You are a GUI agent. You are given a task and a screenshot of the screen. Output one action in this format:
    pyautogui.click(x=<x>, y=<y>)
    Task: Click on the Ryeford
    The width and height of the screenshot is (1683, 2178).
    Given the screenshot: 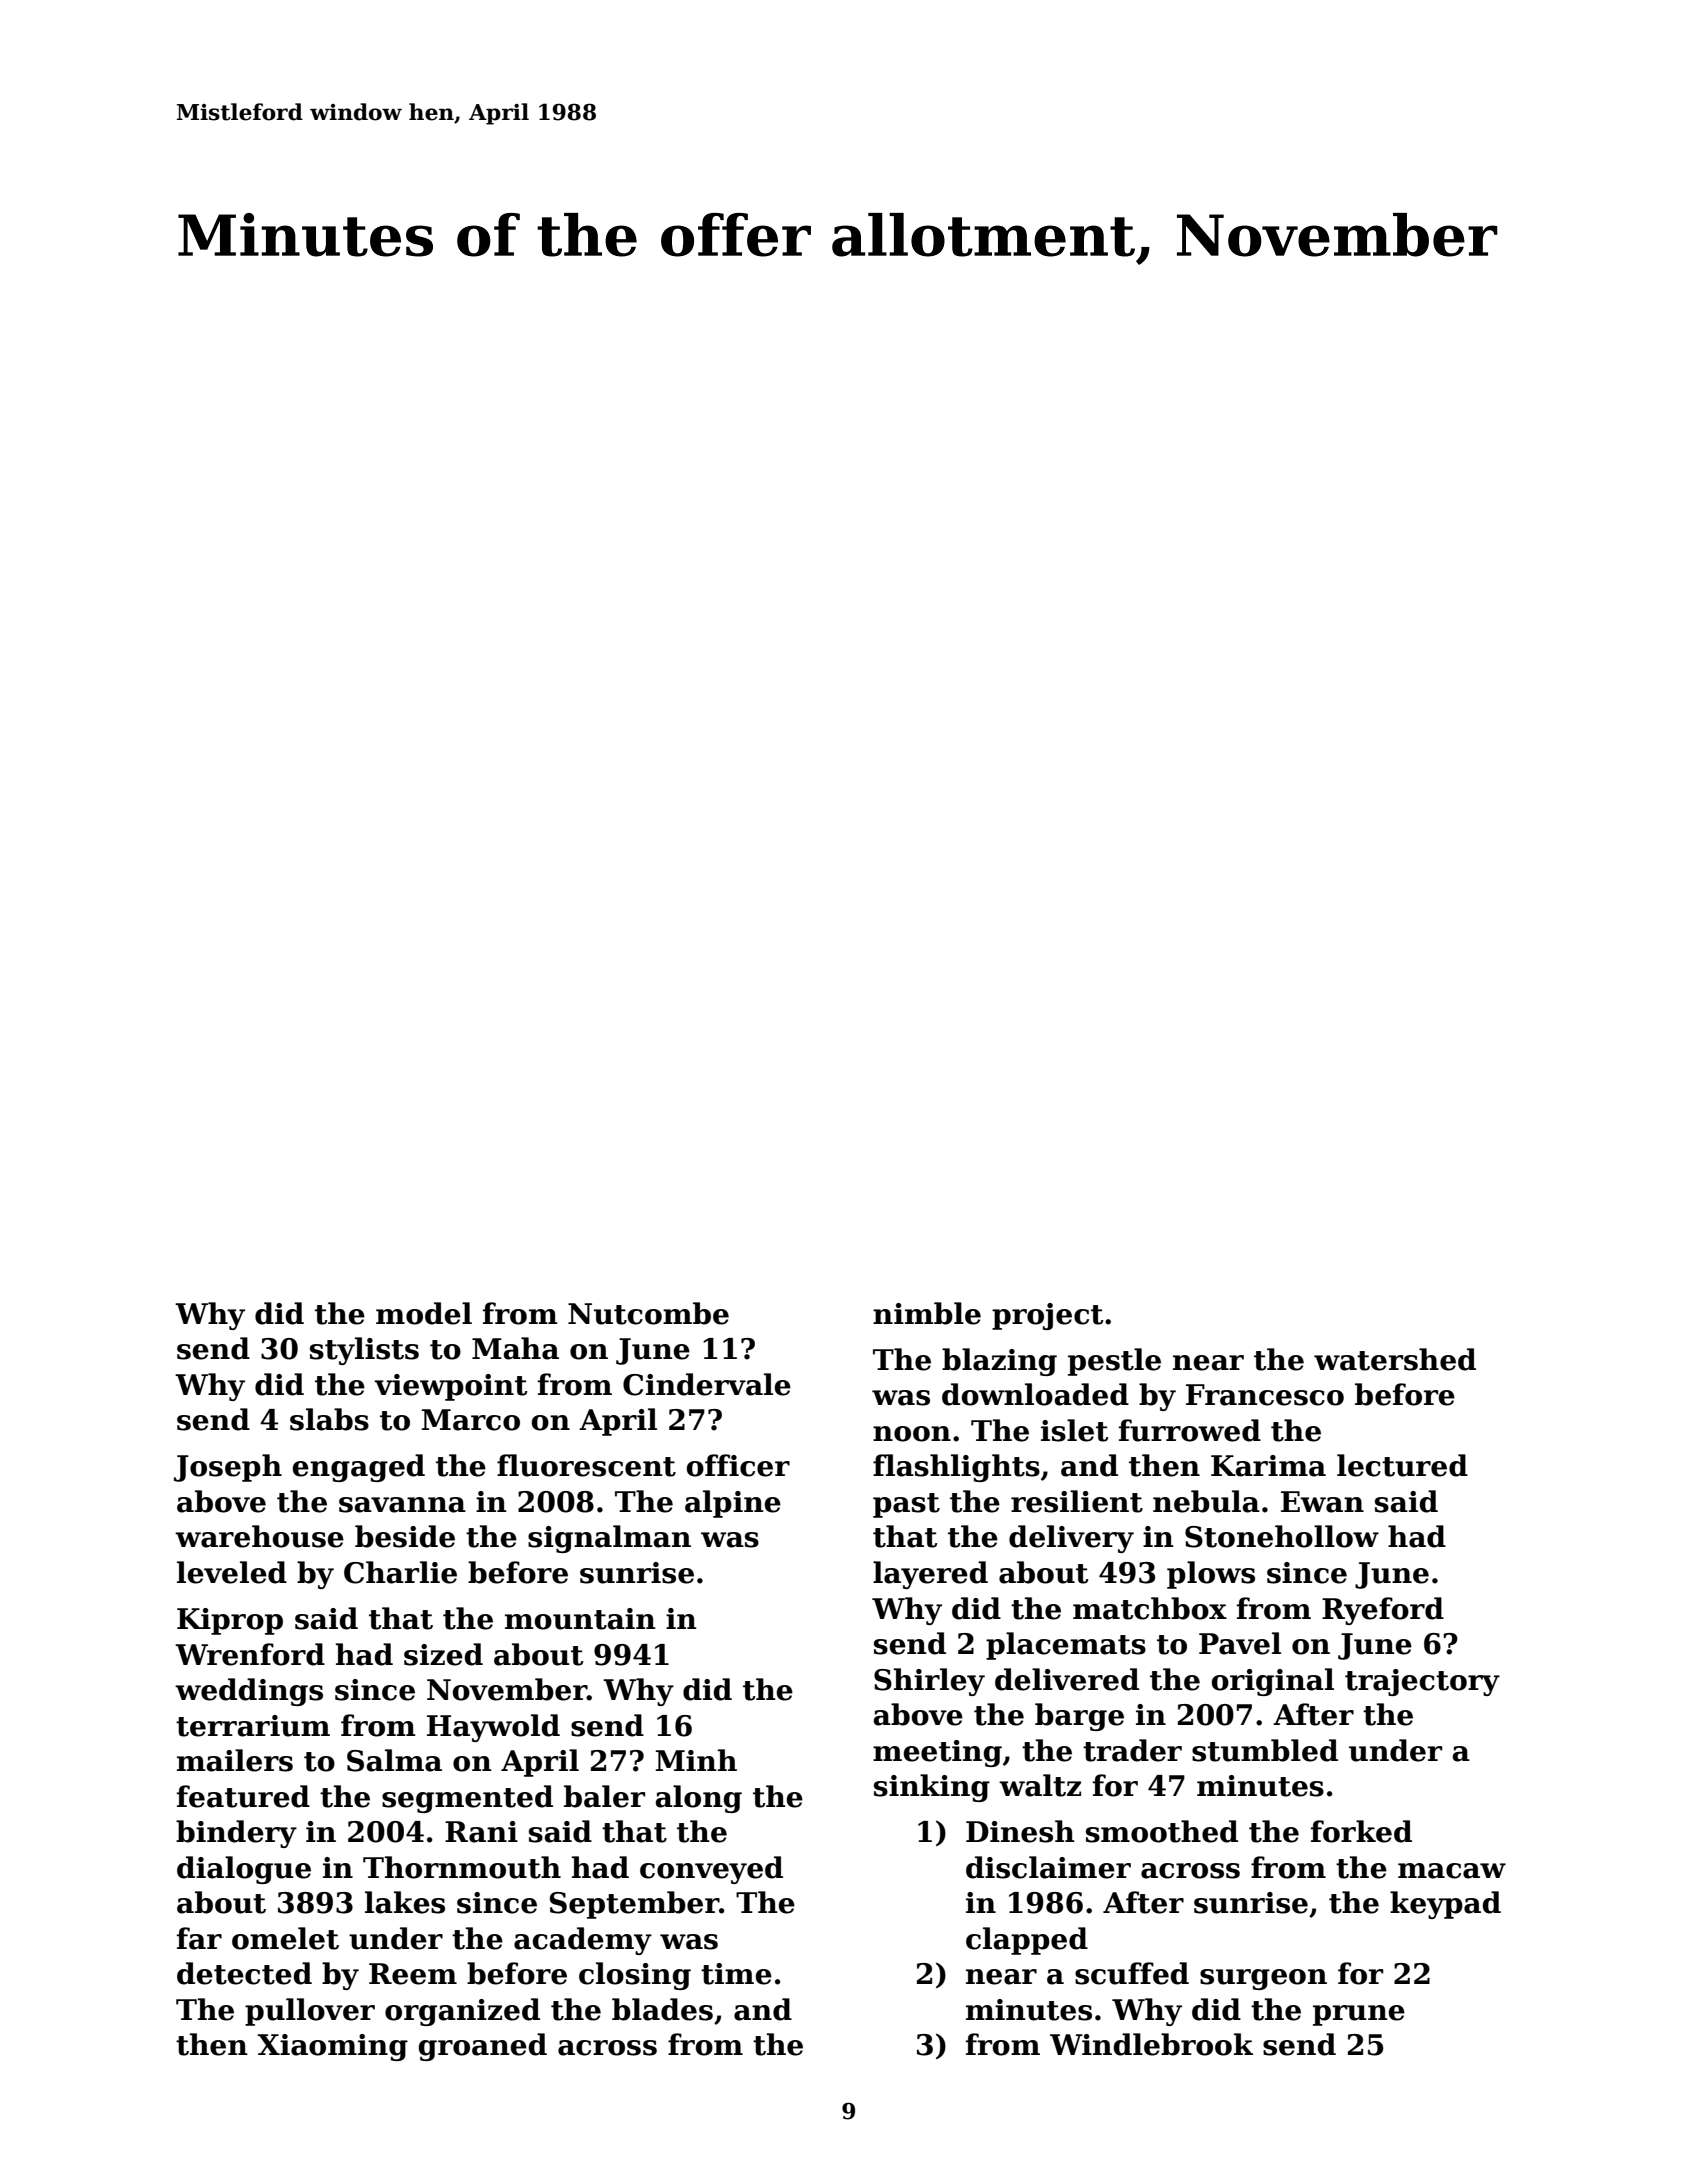 What is the action you would take?
    pyautogui.click(x=1383, y=1611)
